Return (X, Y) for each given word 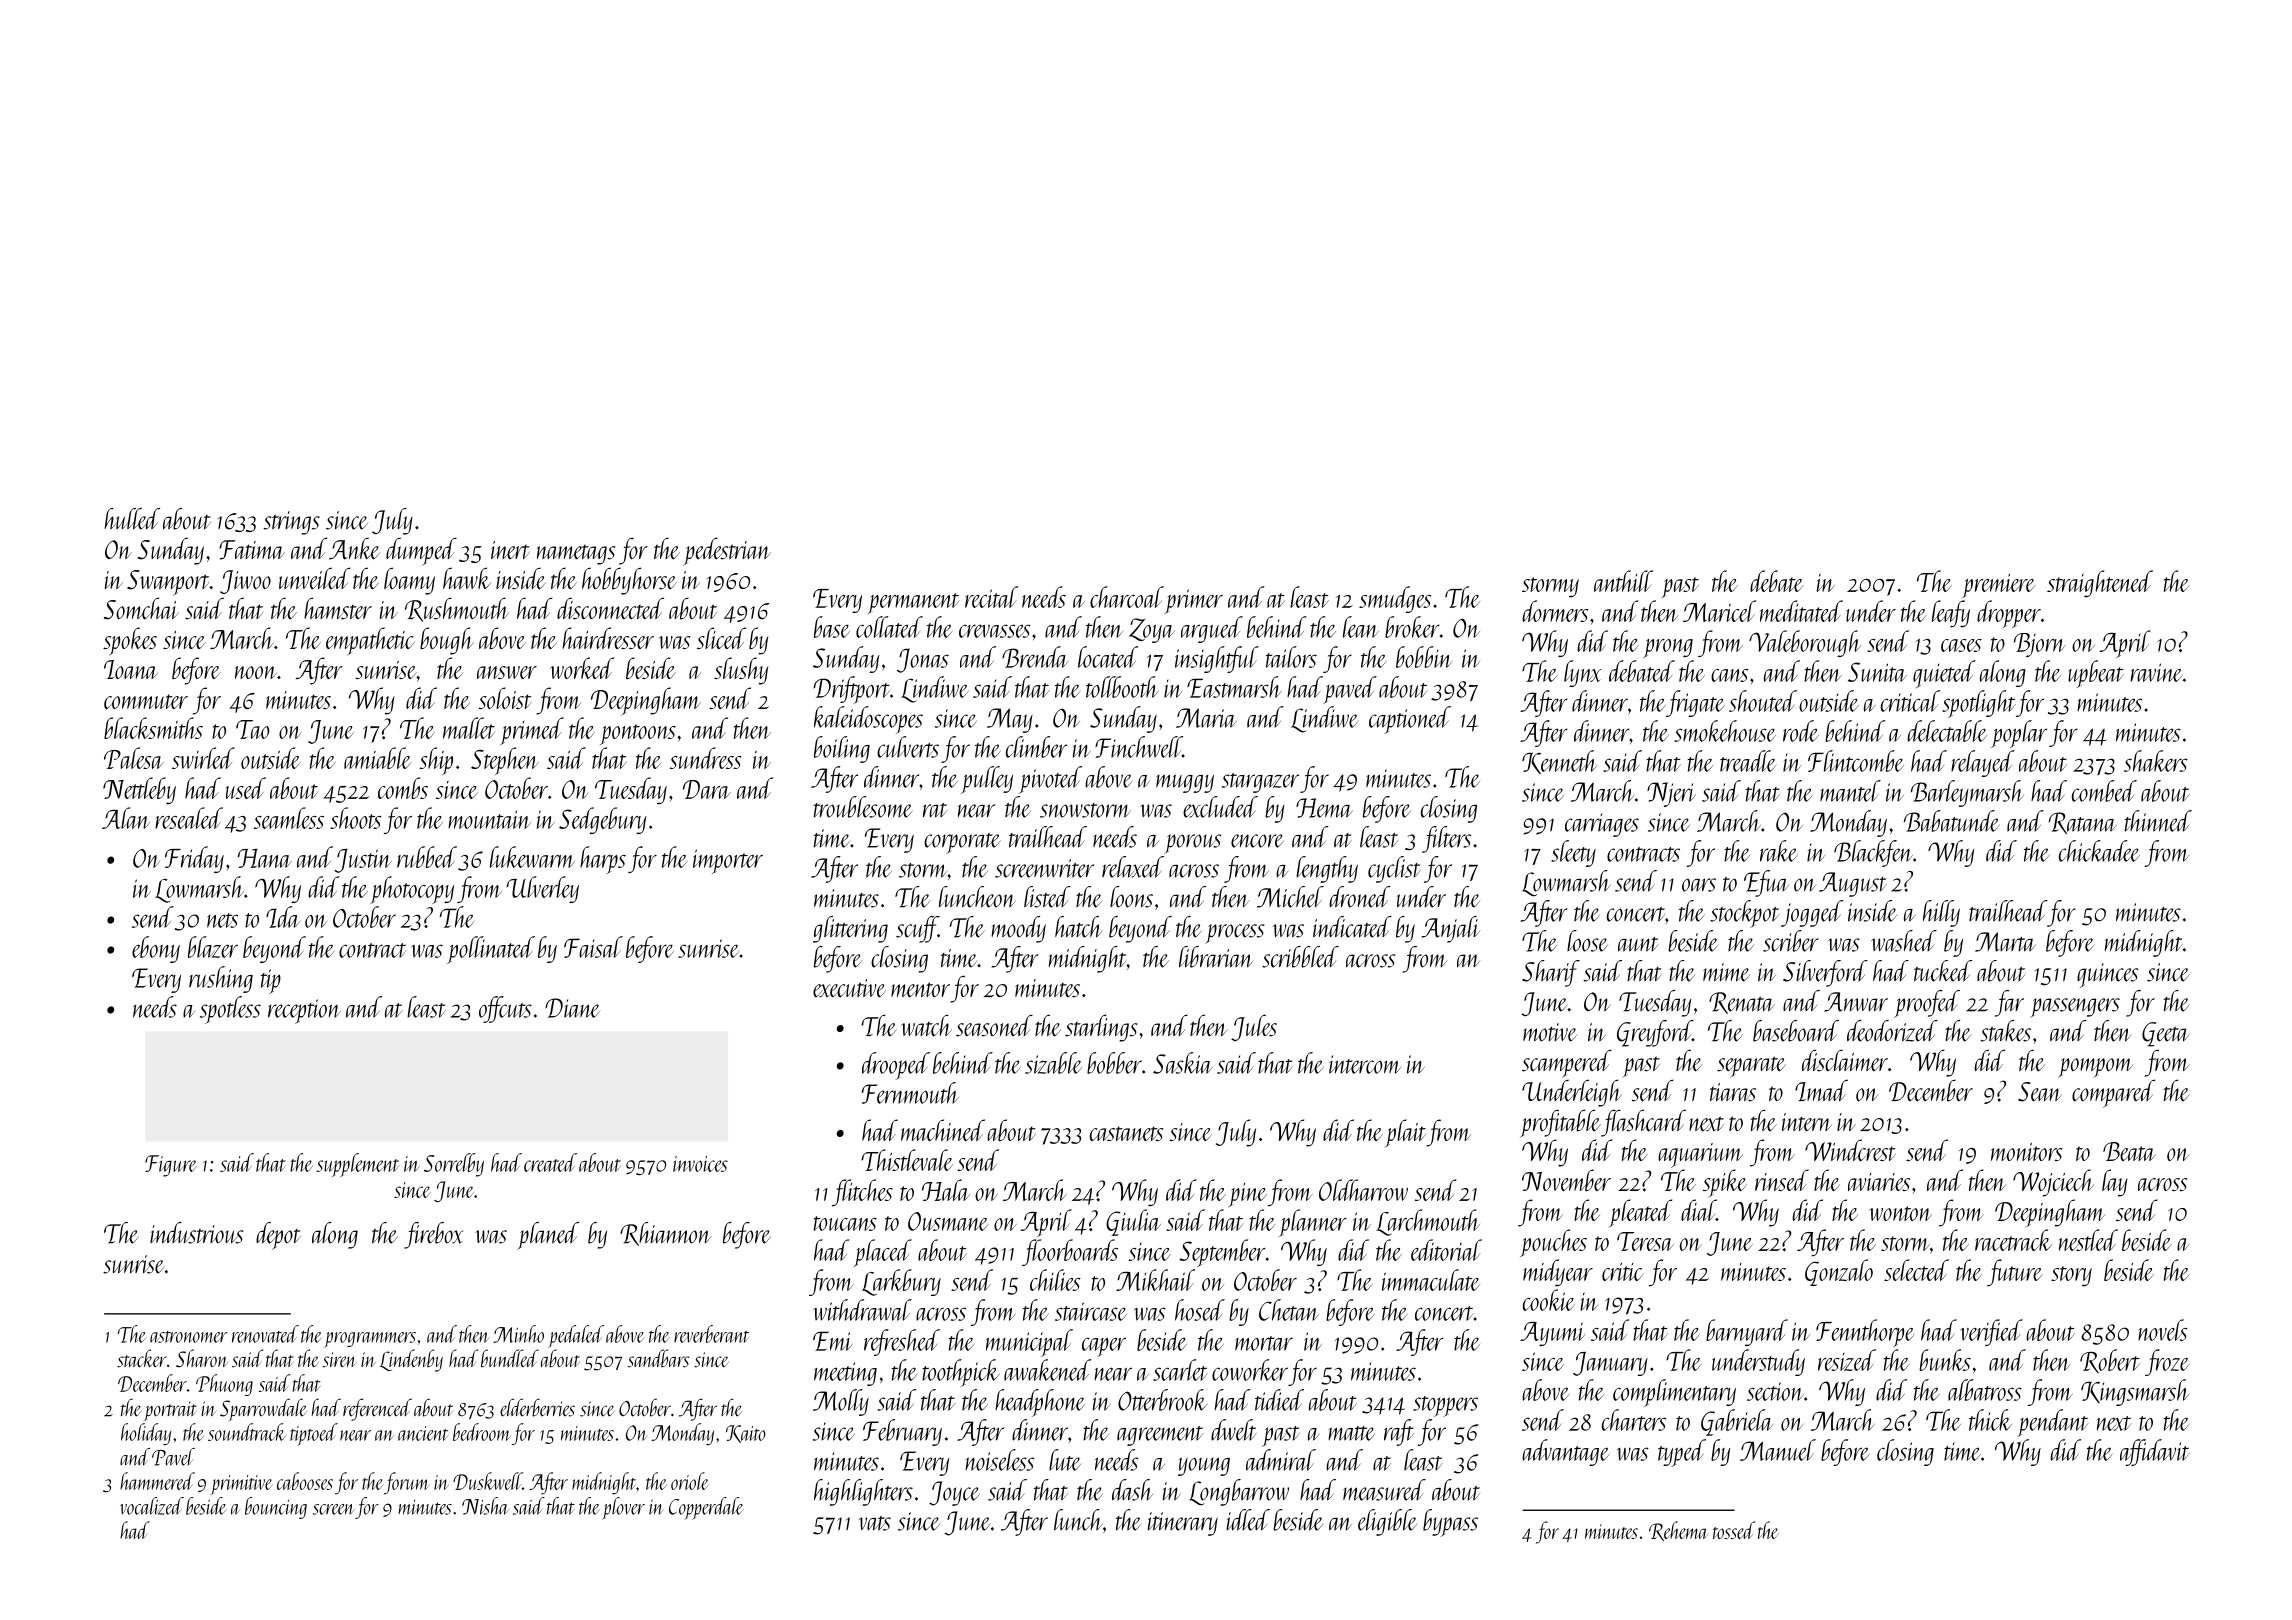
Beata (2129, 1151)
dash (1132, 1490)
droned (1359, 897)
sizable (1053, 1063)
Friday (194, 859)
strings (291, 523)
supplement (357, 1165)
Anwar (1856, 1002)
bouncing (276, 1508)
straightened (2100, 584)
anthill (1623, 581)
